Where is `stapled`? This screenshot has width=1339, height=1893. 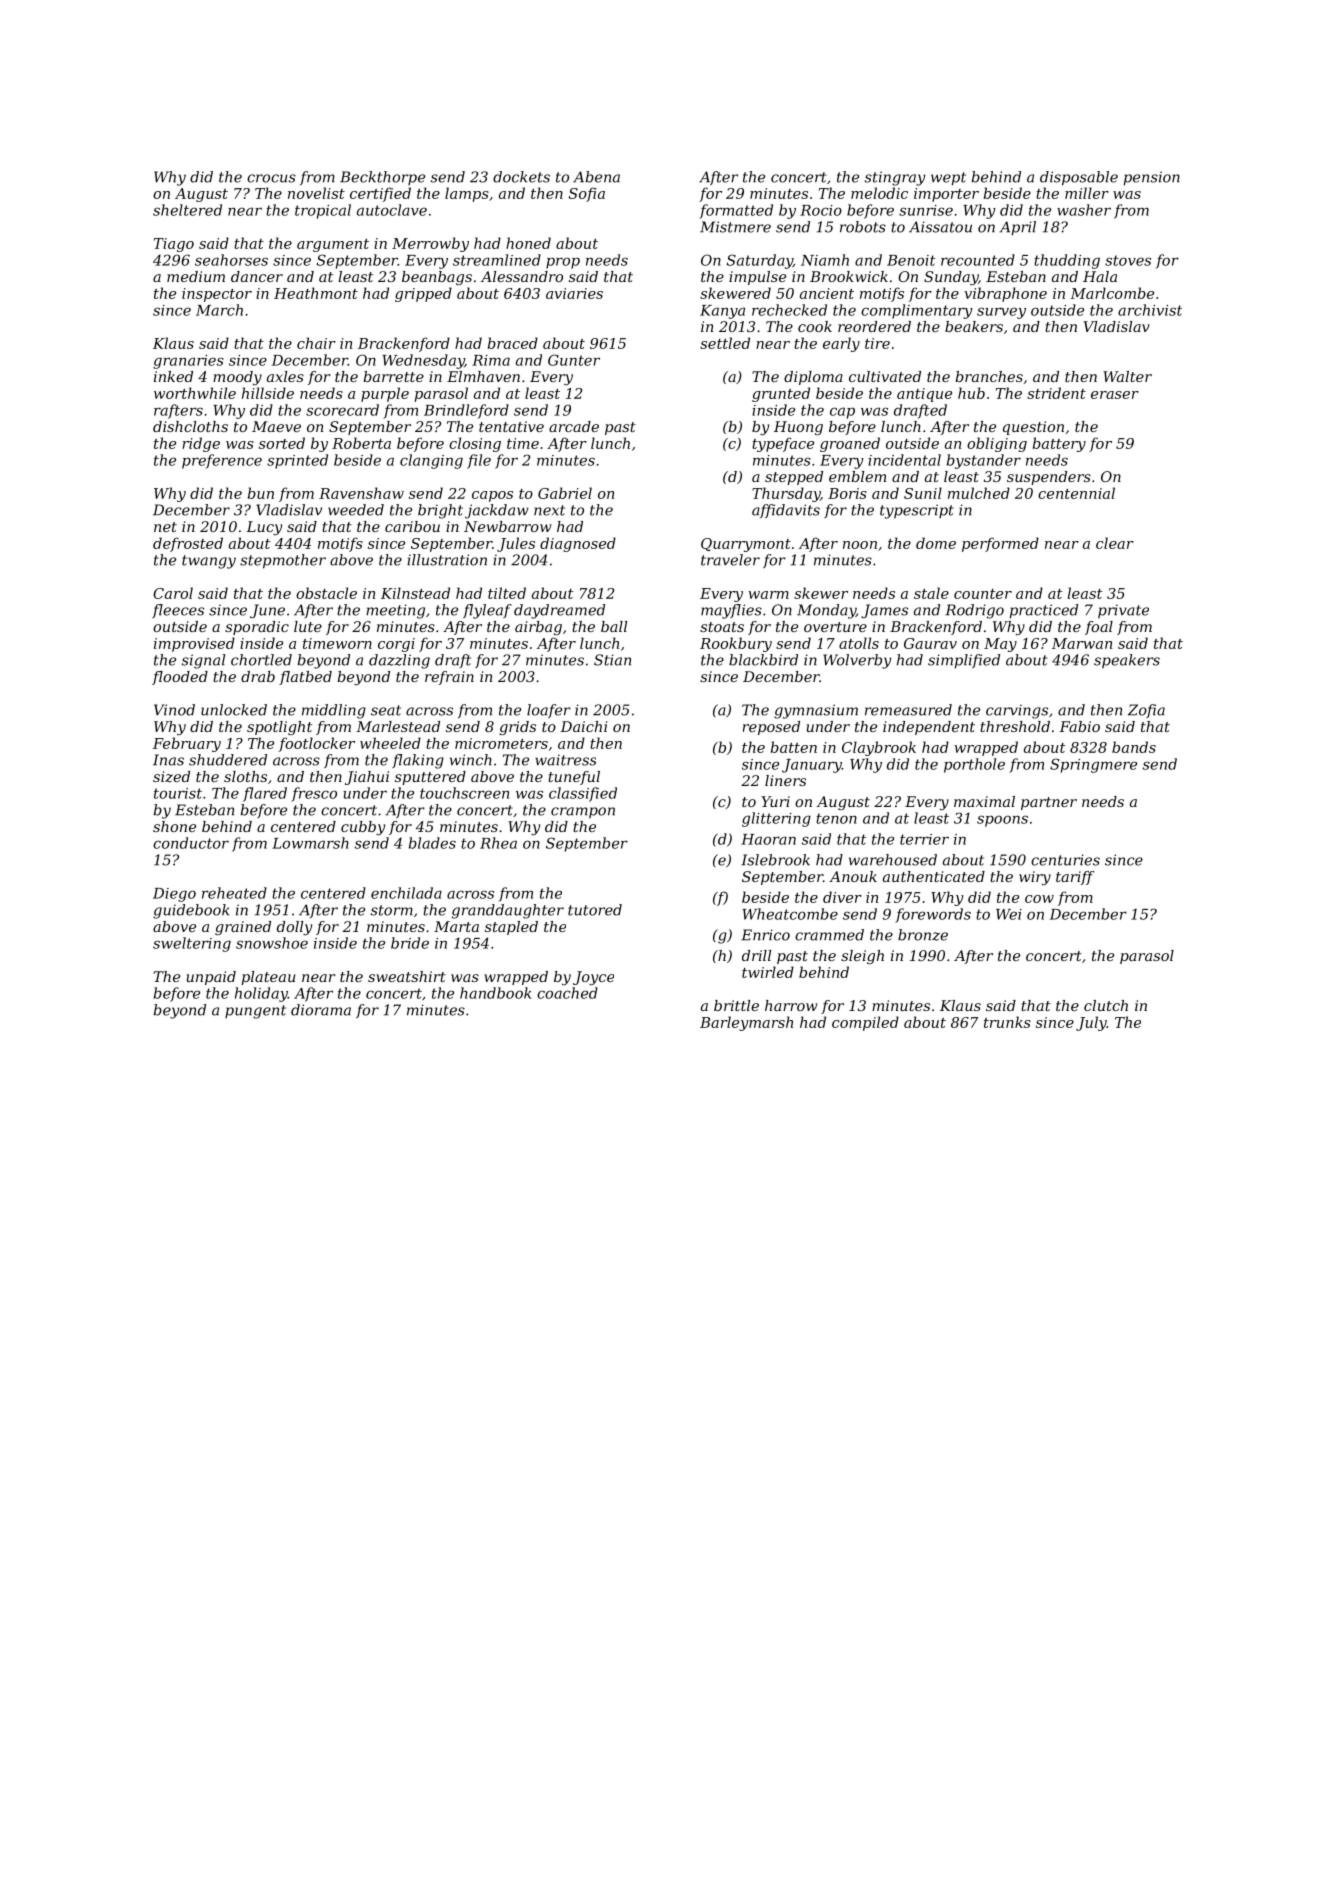 stapled is located at coordinates (511, 928).
